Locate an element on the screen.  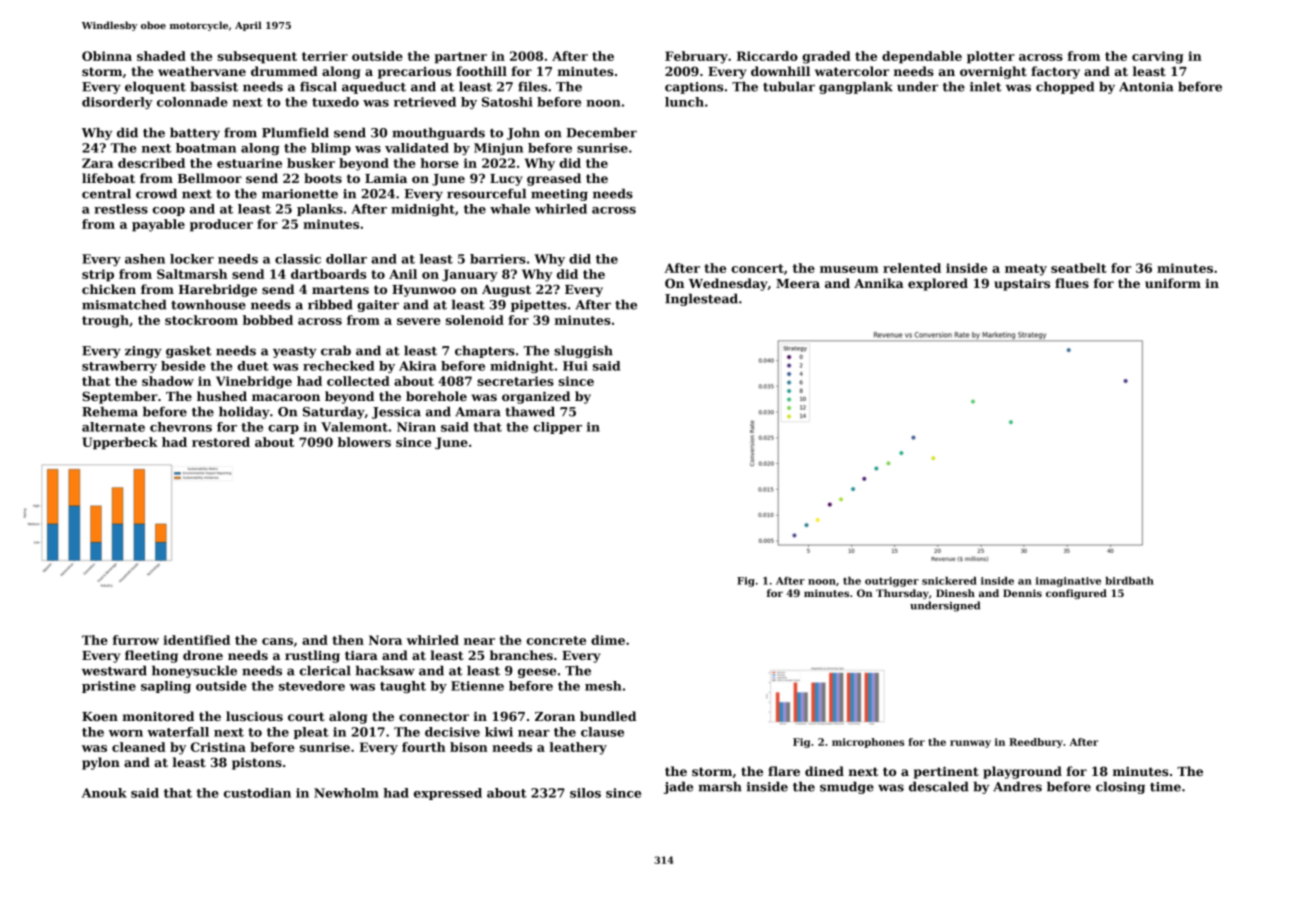
carving is located at coordinates (1158, 57).
